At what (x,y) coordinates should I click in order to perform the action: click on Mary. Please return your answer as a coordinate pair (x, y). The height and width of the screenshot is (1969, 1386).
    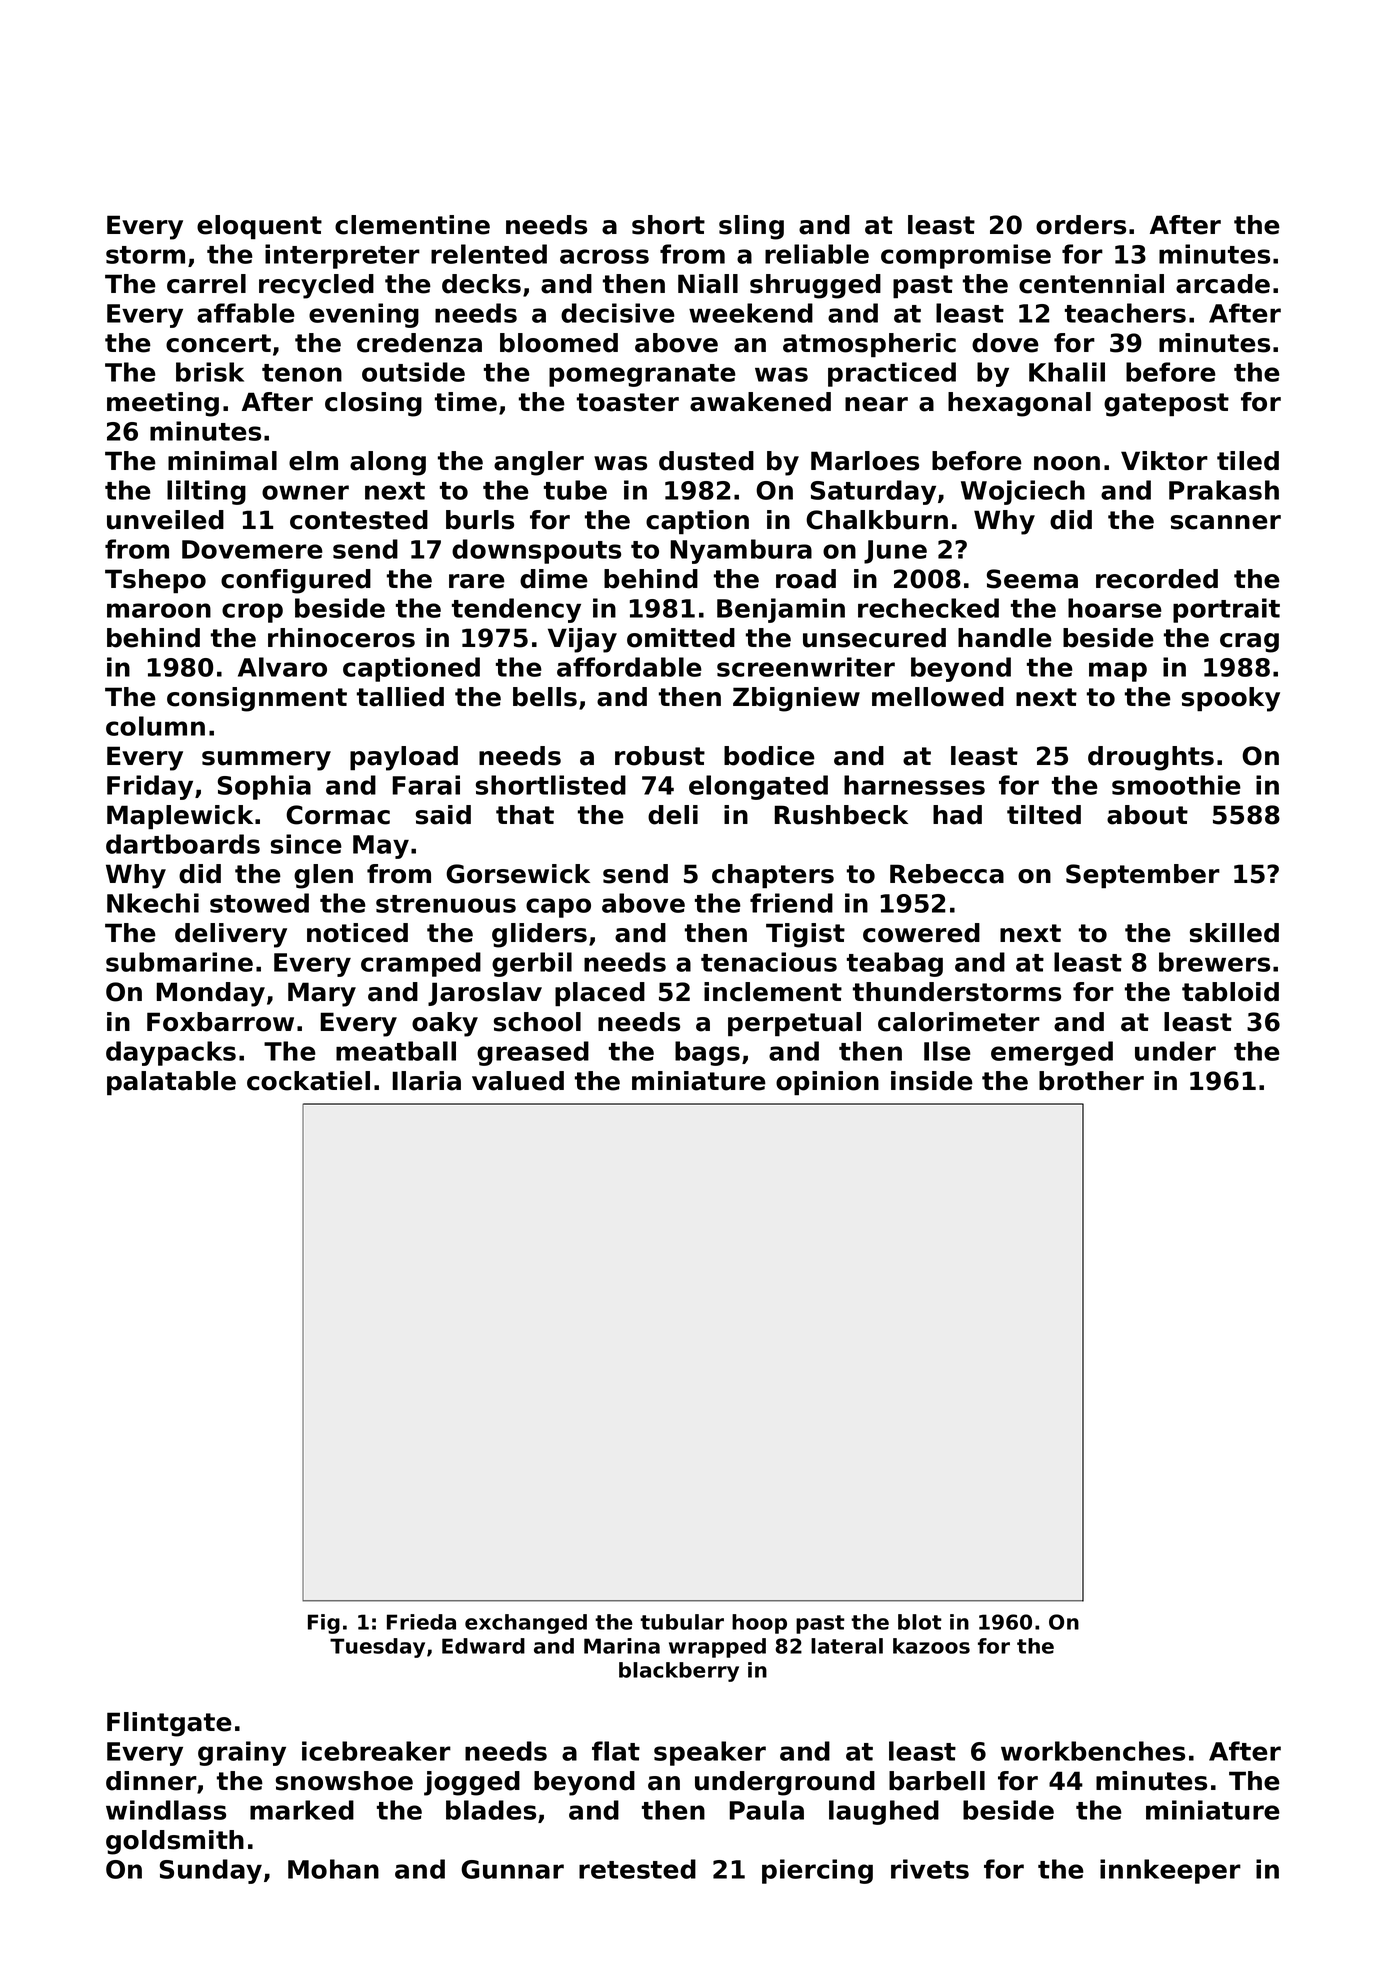
    Looking at the image, I should click on (322, 994).
